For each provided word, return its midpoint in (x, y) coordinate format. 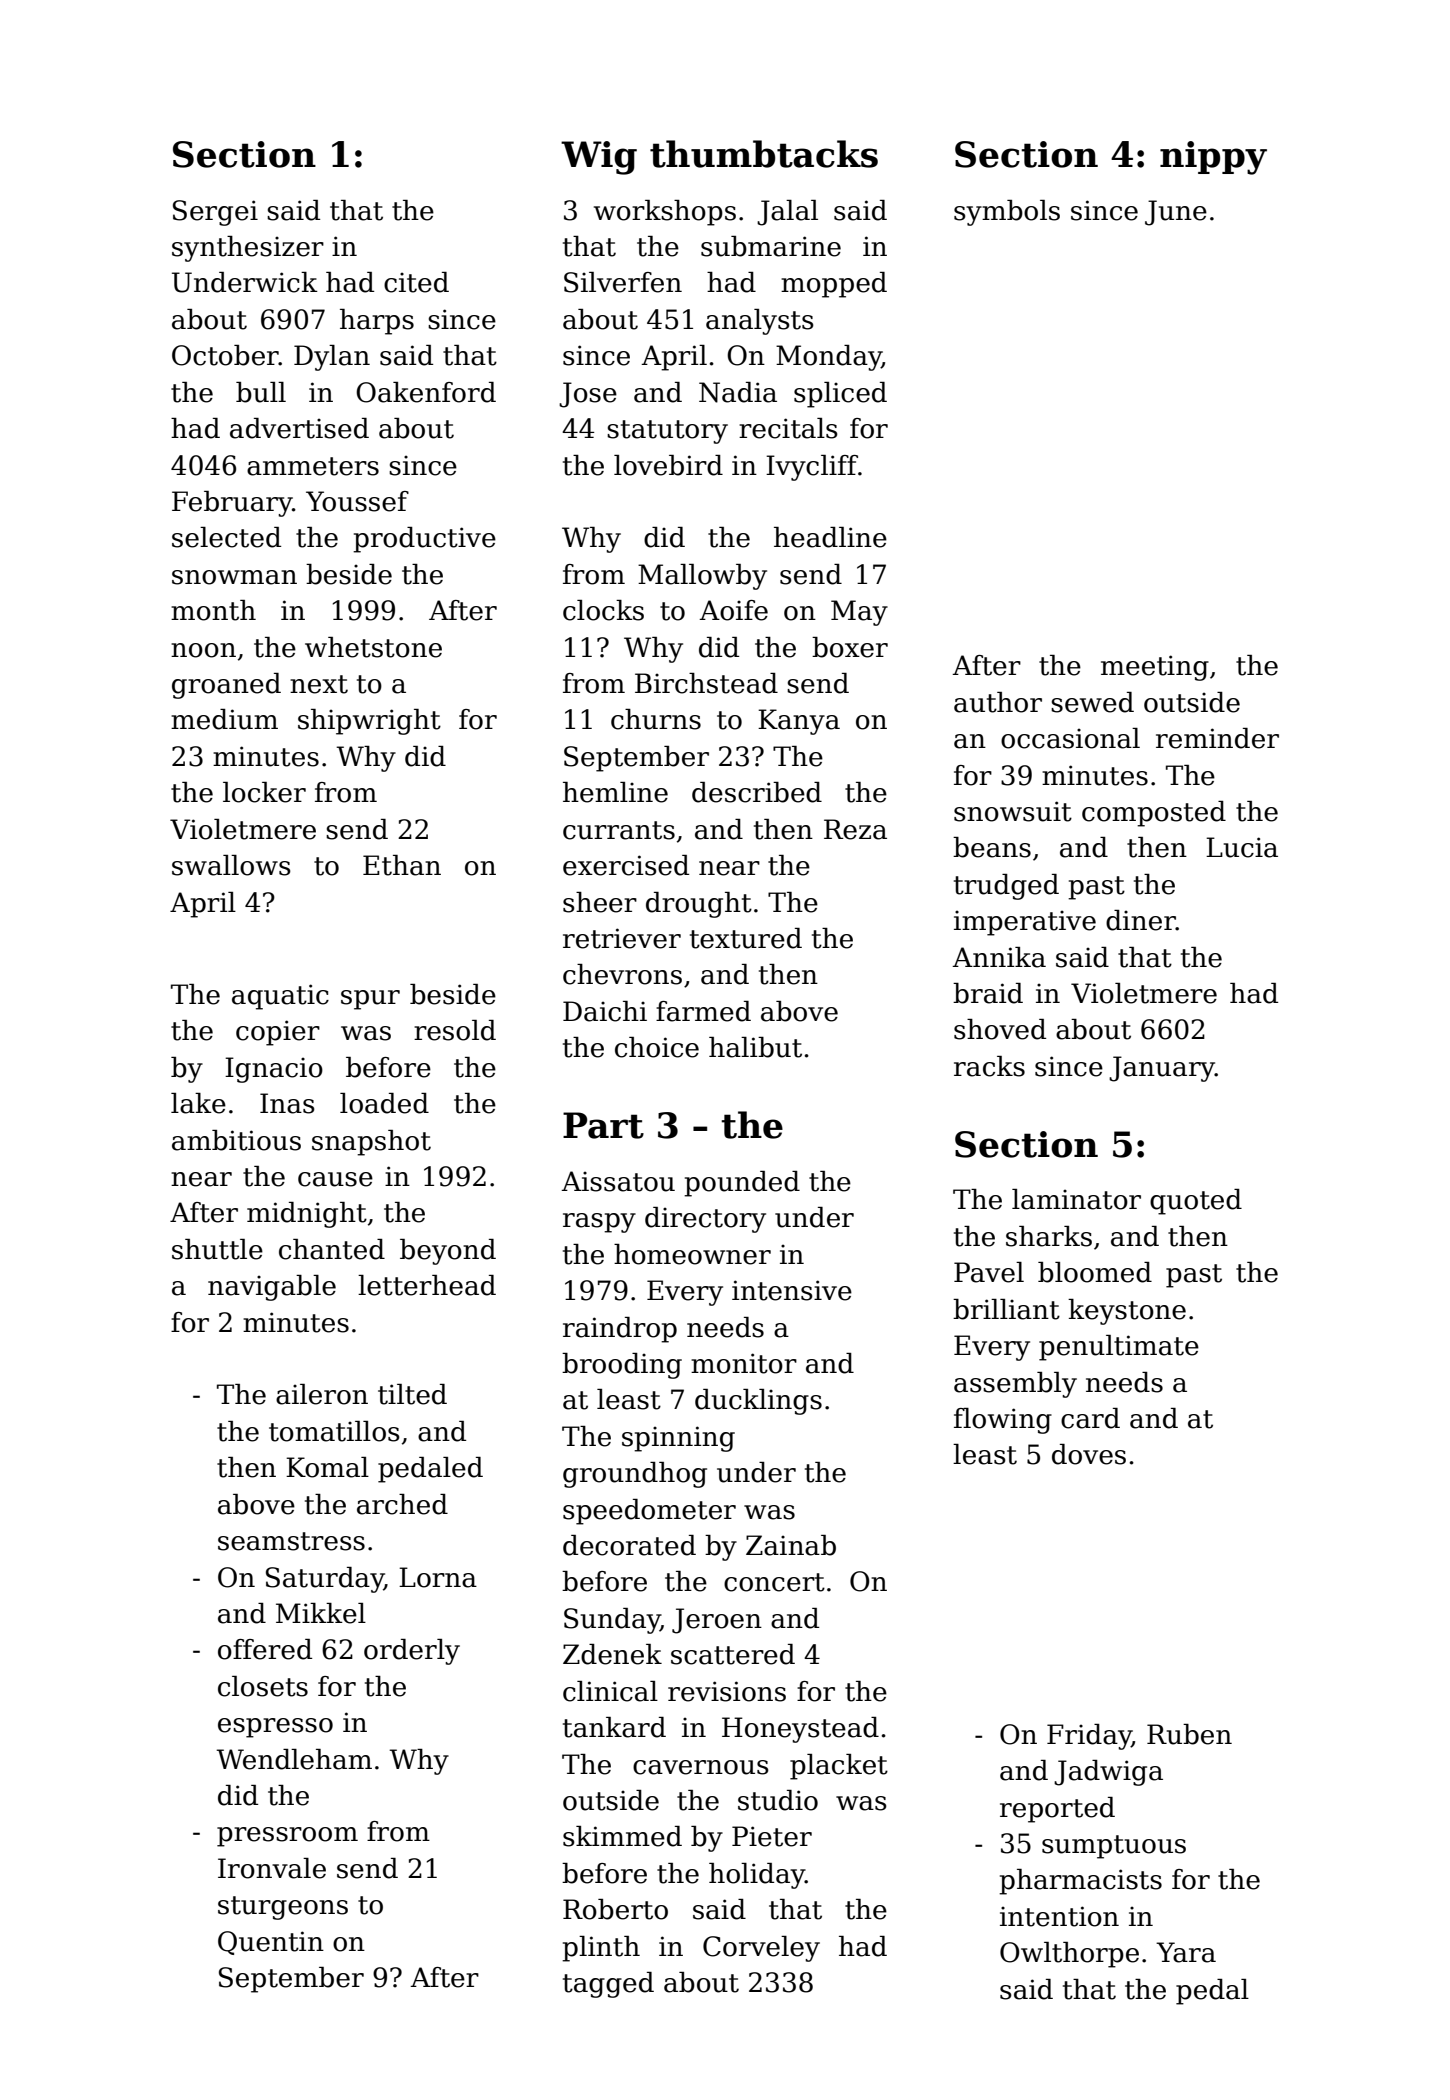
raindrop (620, 1330)
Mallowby (702, 577)
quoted (1196, 1202)
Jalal (787, 213)
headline (830, 537)
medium (224, 719)
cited (416, 282)
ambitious (236, 1140)
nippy (1213, 158)
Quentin (271, 1943)
